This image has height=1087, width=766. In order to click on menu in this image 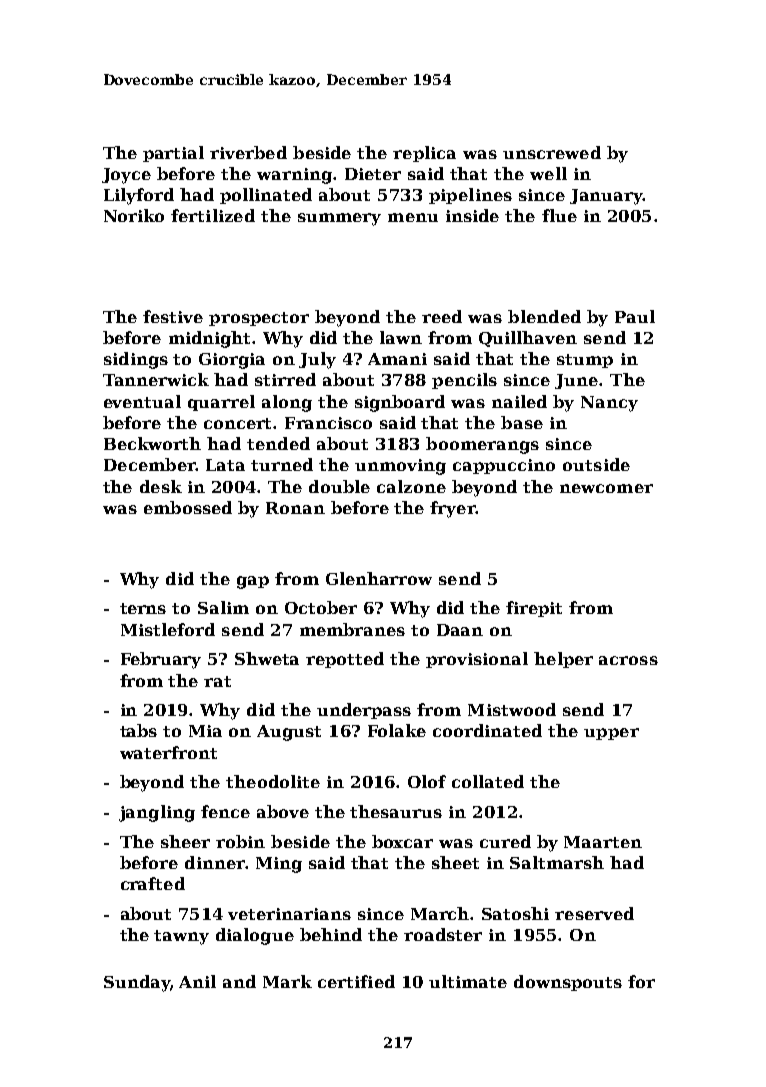, I will do `click(413, 217)`.
